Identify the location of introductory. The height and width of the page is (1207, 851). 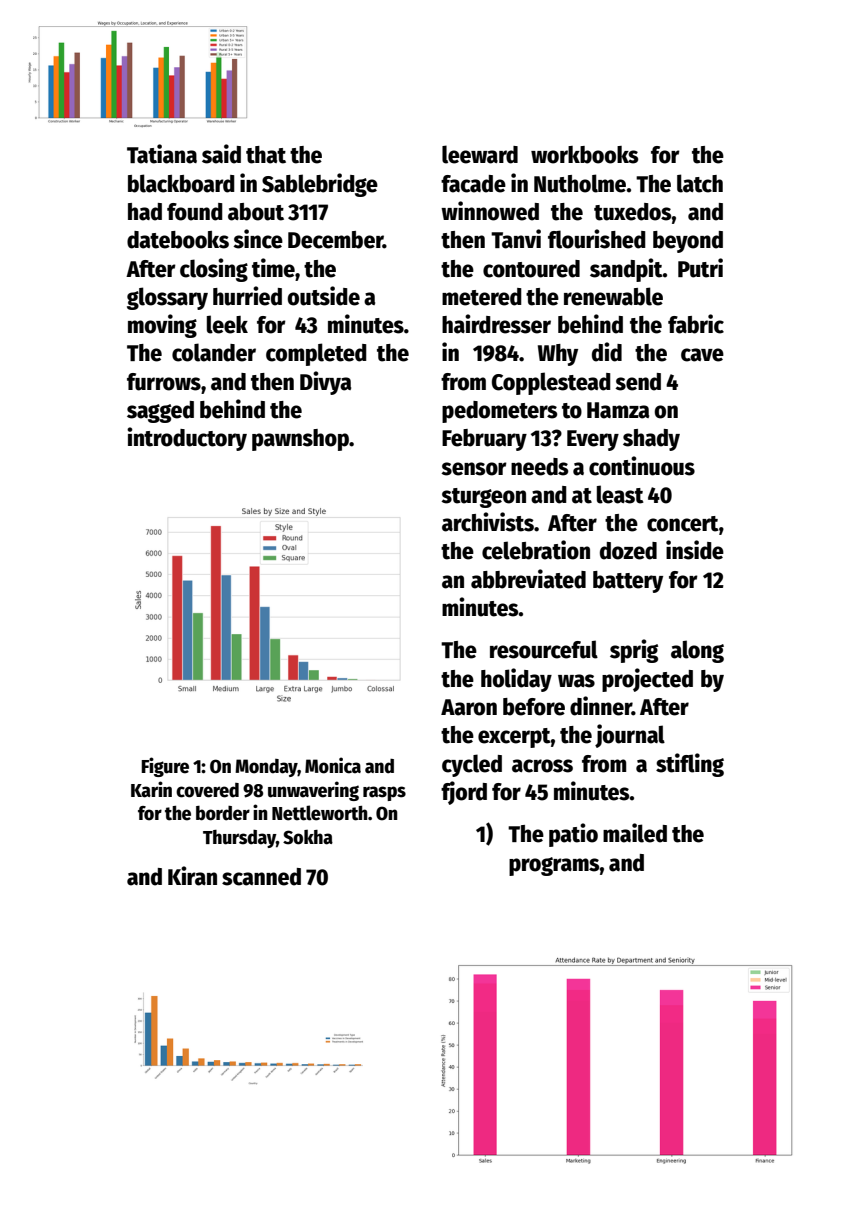
(187, 439).
